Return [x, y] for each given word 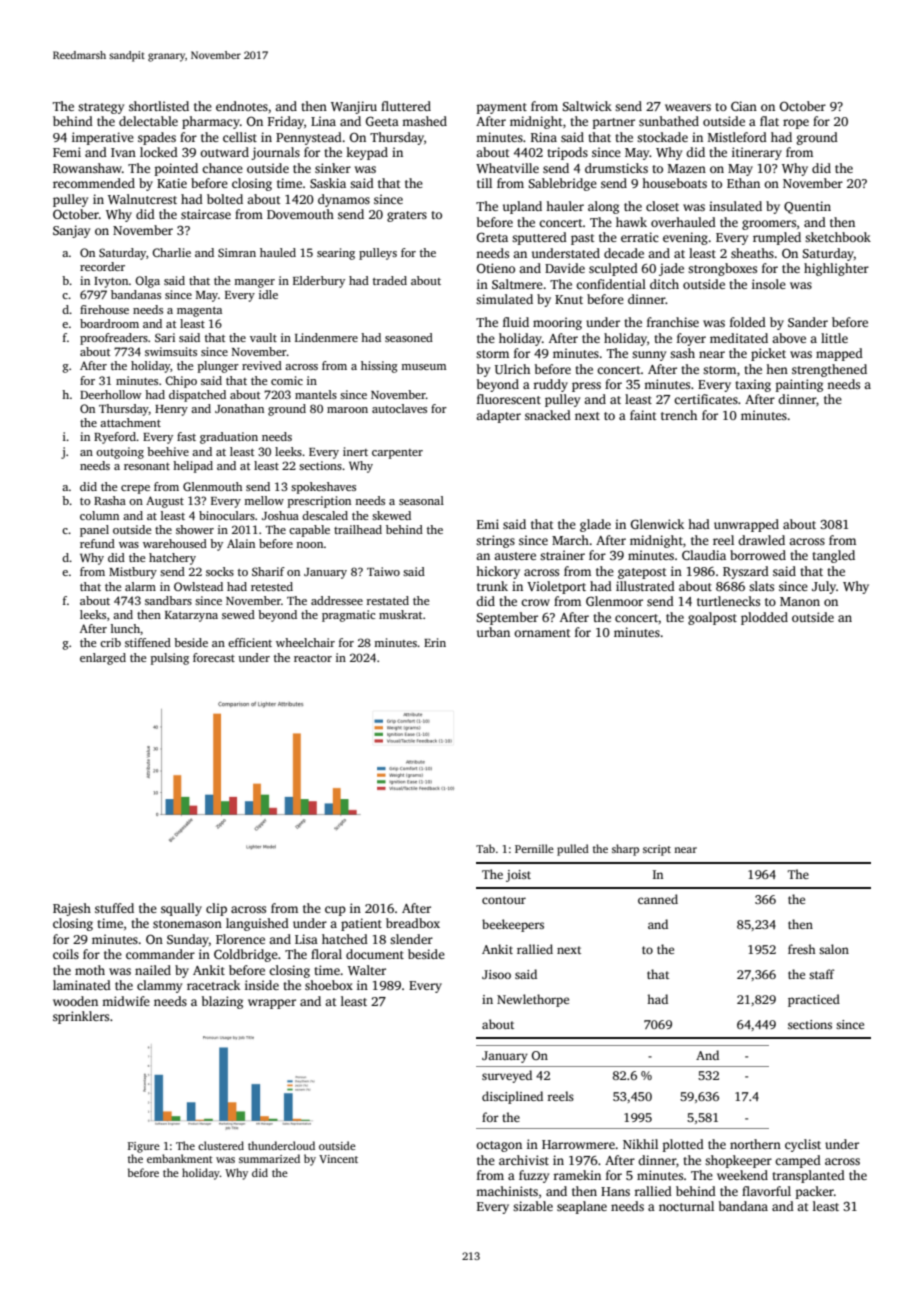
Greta [492, 237]
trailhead [358, 529]
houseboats [674, 183]
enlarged [103, 659]
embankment [180, 1158]
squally [181, 909]
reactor [313, 658]
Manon [800, 601]
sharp [625, 850]
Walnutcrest [142, 199]
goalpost [712, 618]
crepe [135, 489]
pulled [573, 850]
